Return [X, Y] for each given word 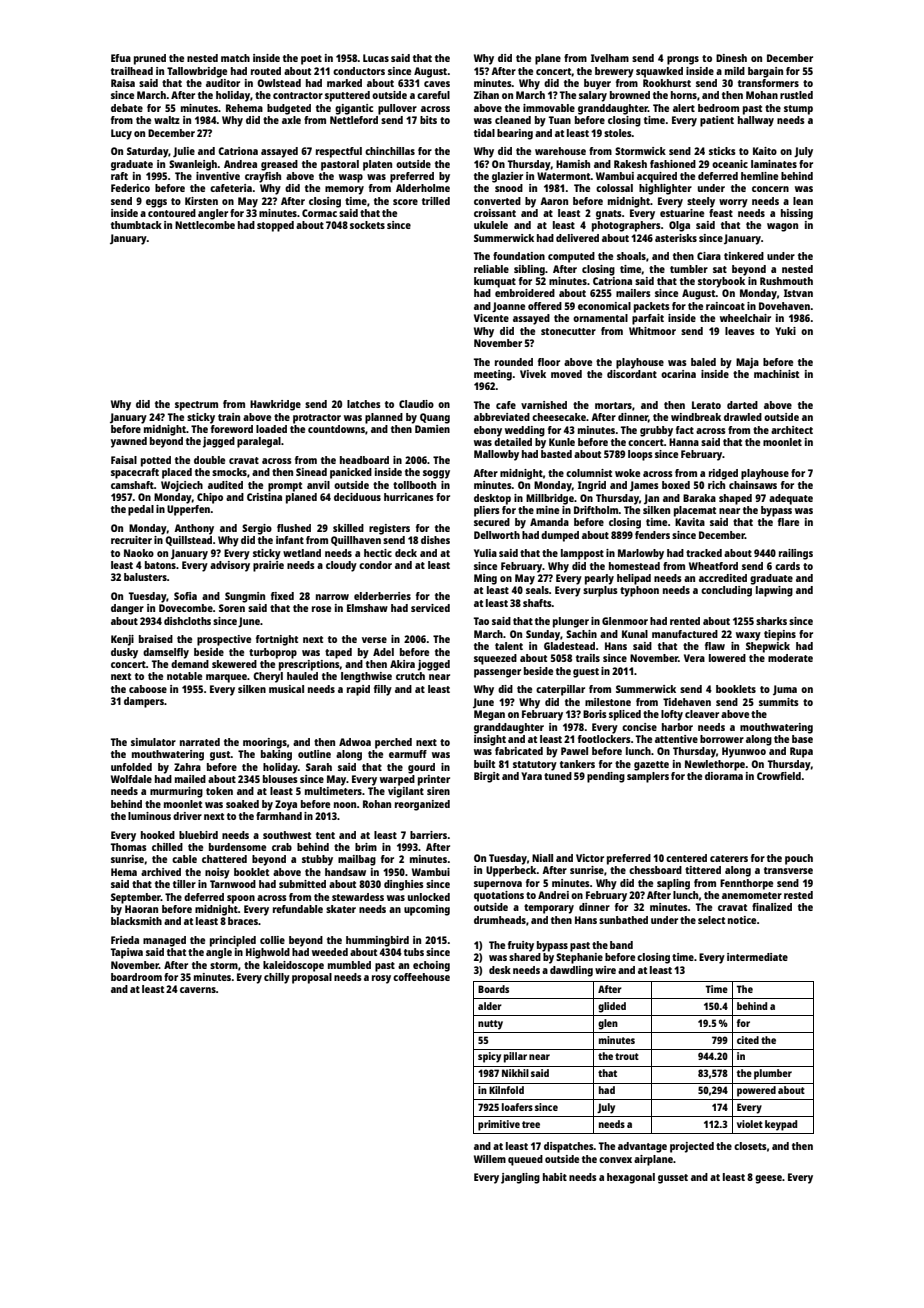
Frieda [125, 940]
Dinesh [731, 58]
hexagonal [631, 1178]
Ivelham [610, 58]
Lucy [121, 134]
